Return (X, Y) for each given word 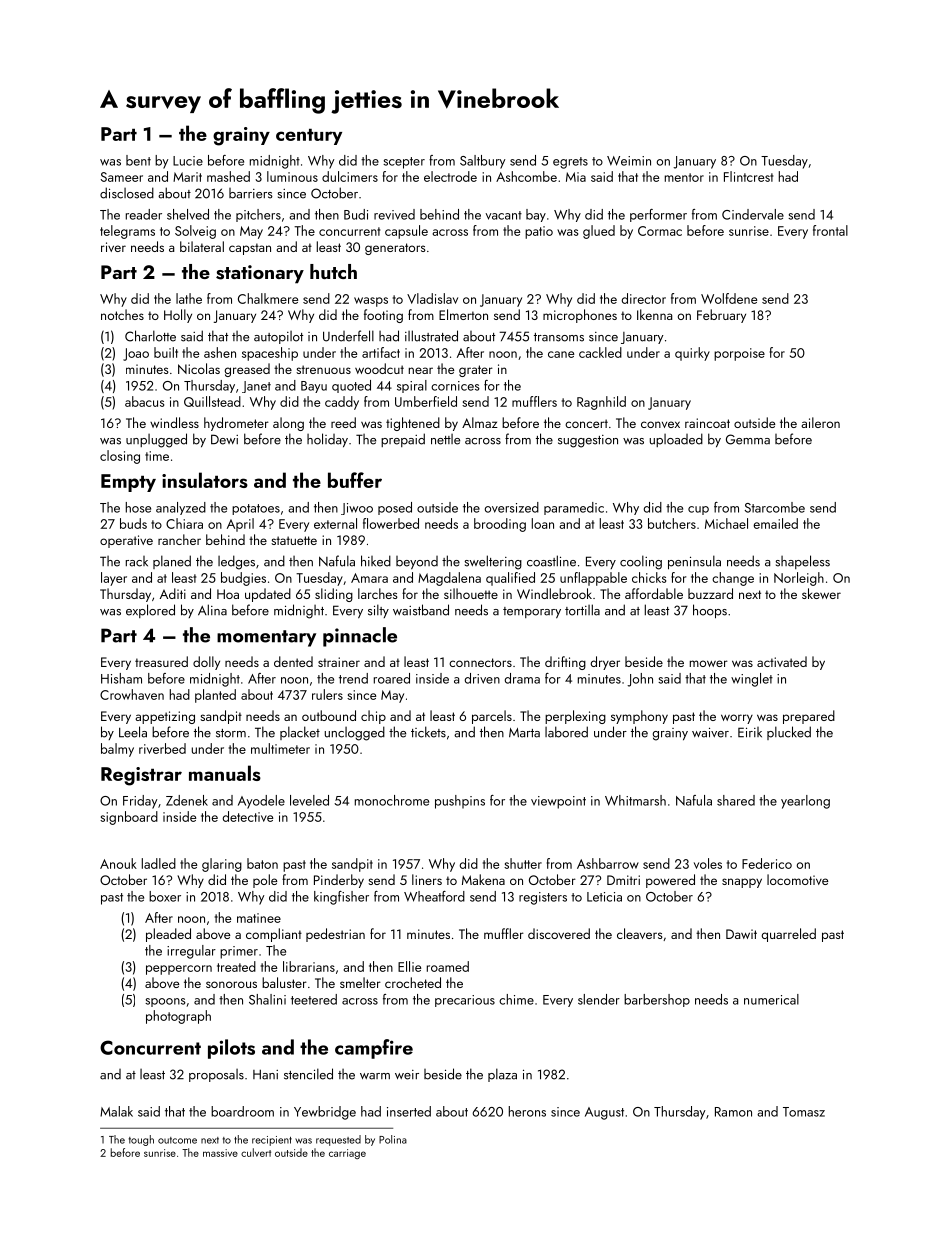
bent (138, 160)
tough (141, 1140)
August (604, 1113)
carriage (347, 1154)
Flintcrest (748, 176)
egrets (570, 163)
